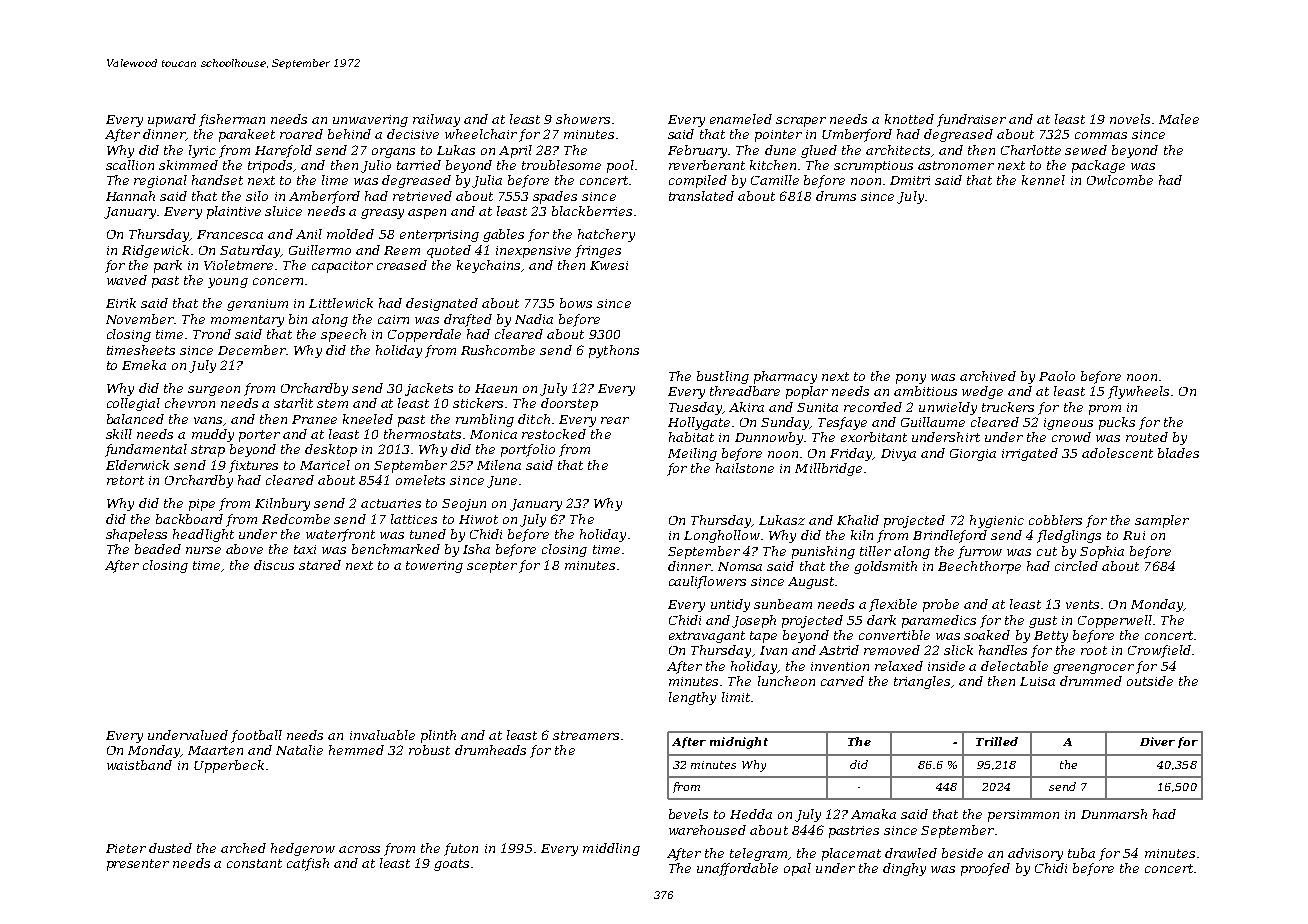  What do you see at coordinates (1120, 180) in the screenshot?
I see `Owlcombe` at bounding box center [1120, 180].
